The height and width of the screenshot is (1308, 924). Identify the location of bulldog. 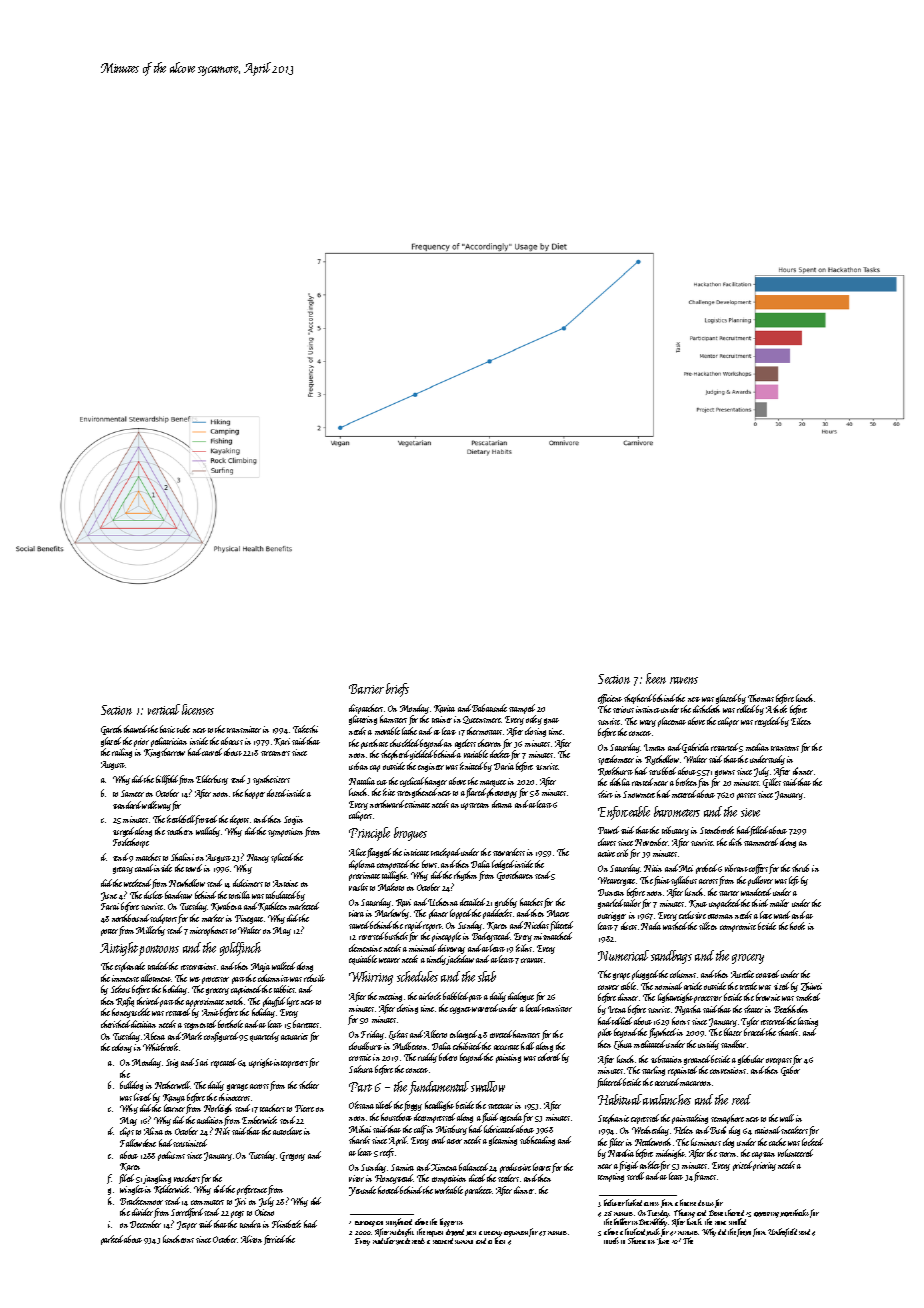
(131, 1086).
